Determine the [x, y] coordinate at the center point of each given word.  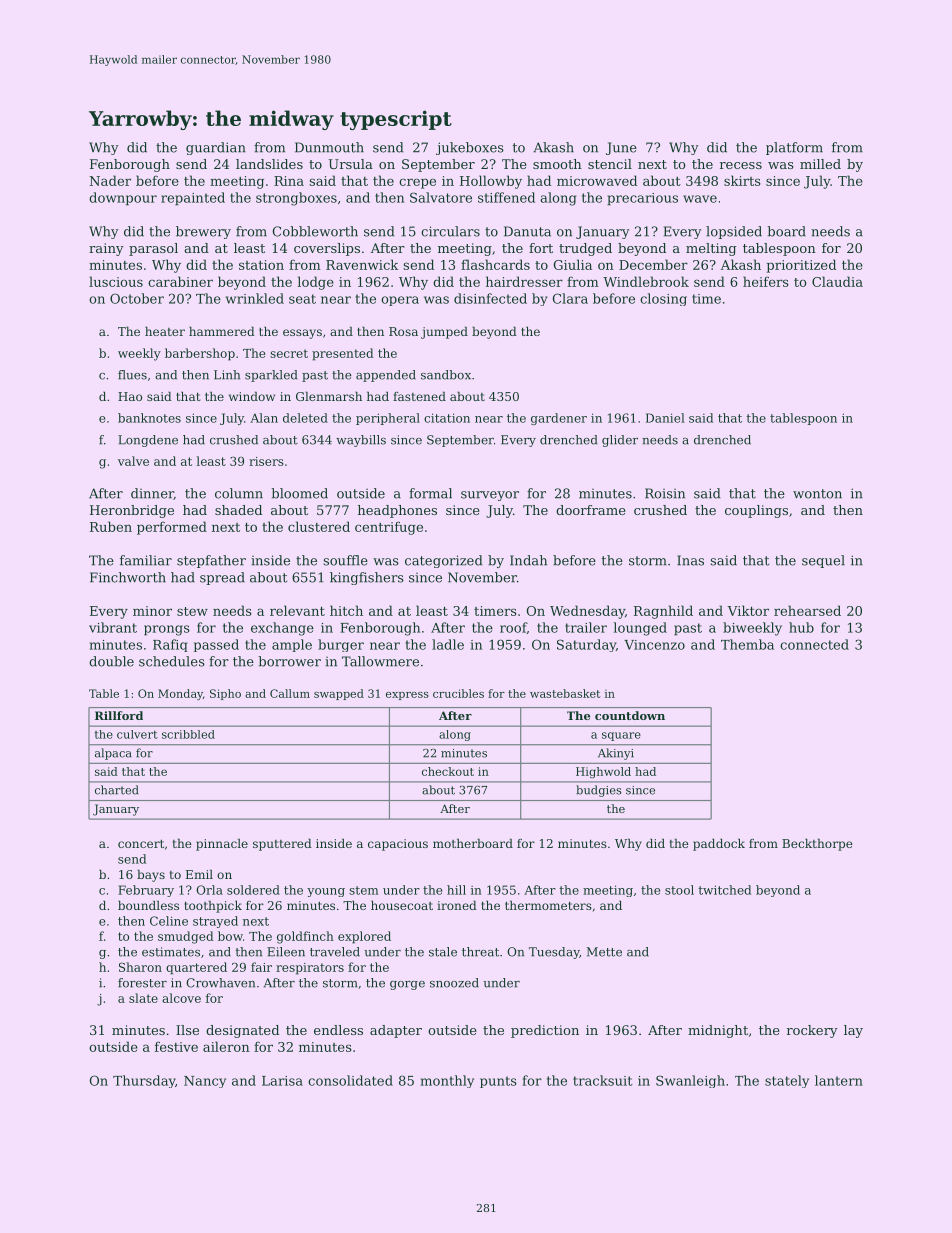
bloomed [299, 493]
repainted [193, 198]
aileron [226, 1046]
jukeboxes [470, 148]
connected [814, 644]
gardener [559, 419]
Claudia [837, 281]
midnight [718, 1031]
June [621, 148]
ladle [448, 644]
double [111, 661]
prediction [545, 1031]
